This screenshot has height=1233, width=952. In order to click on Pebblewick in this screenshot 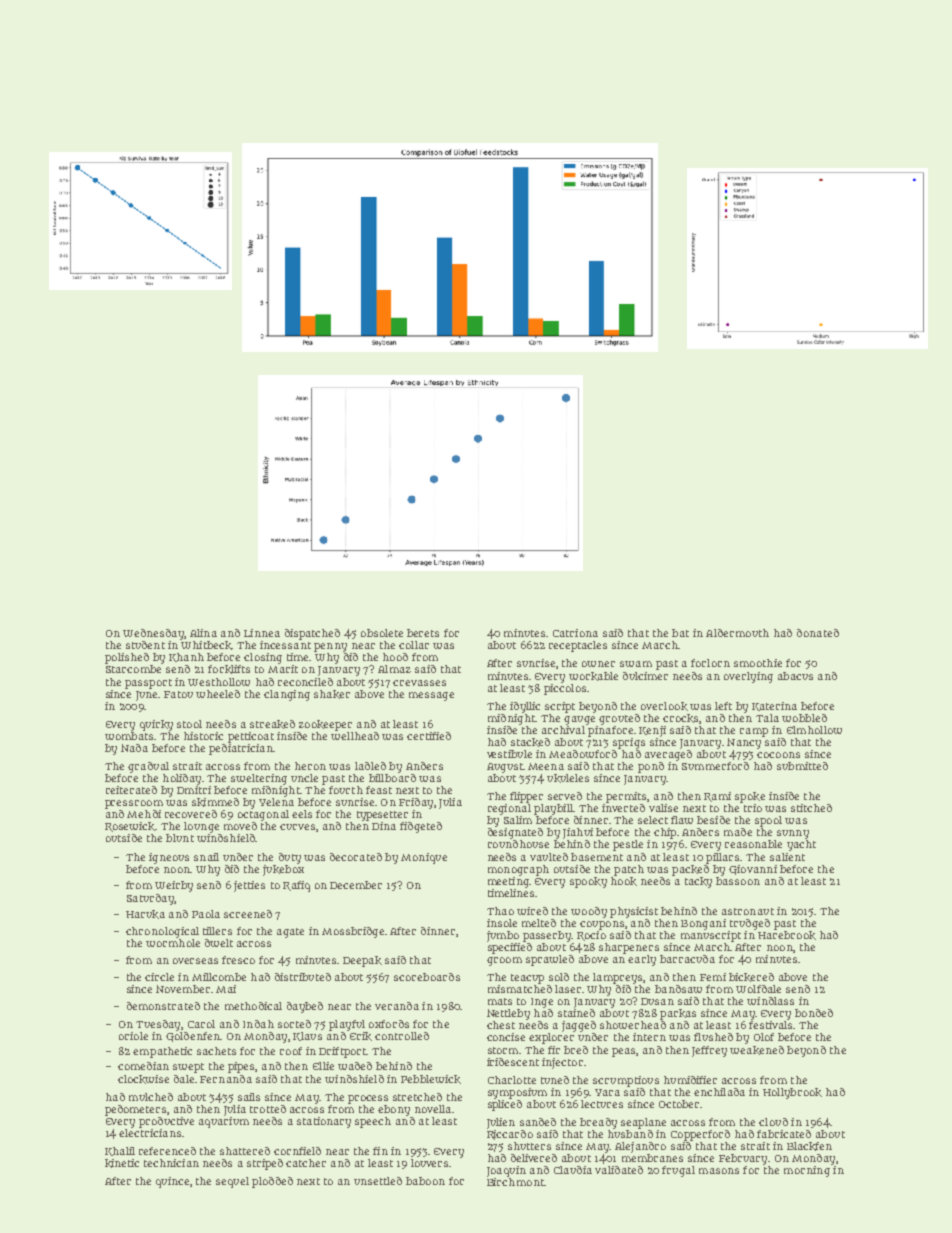, I will do `click(431, 1079)`.
